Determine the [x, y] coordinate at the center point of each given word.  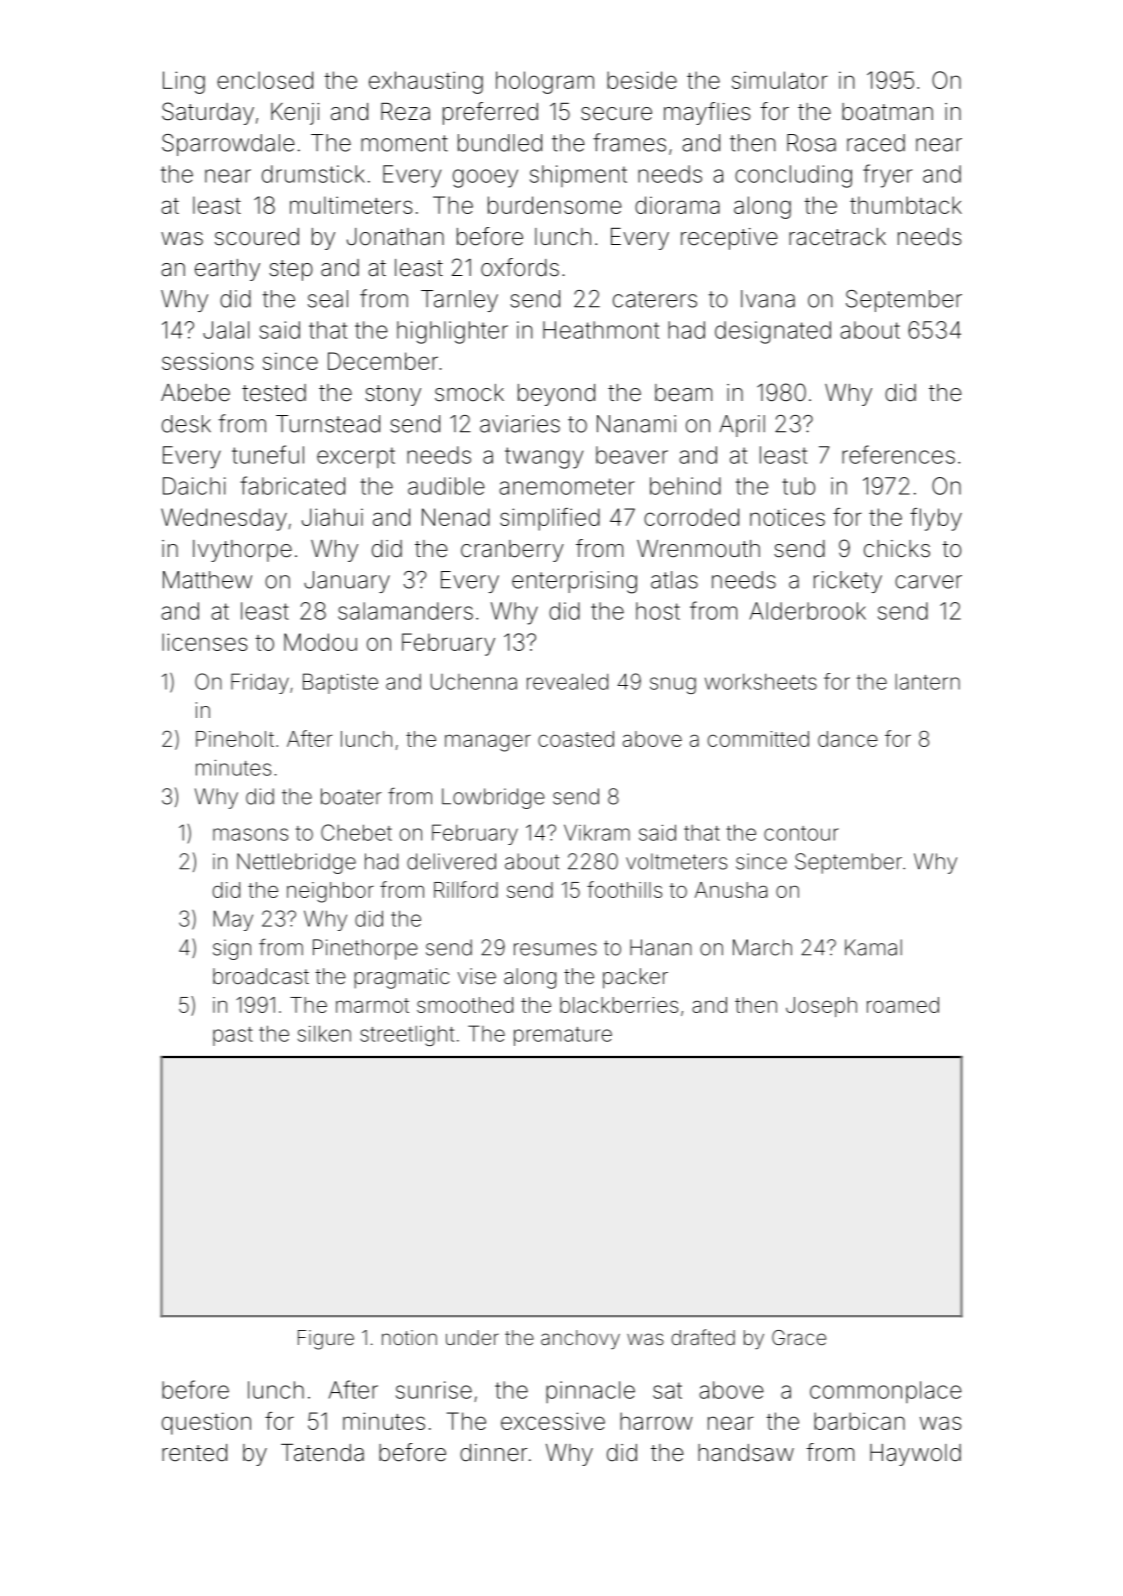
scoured [257, 237]
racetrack [837, 237]
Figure [326, 1340]
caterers [655, 299]
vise [477, 976]
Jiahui [332, 517]
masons [250, 834]
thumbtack [906, 205]
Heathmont [601, 330]
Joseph [821, 1007]
